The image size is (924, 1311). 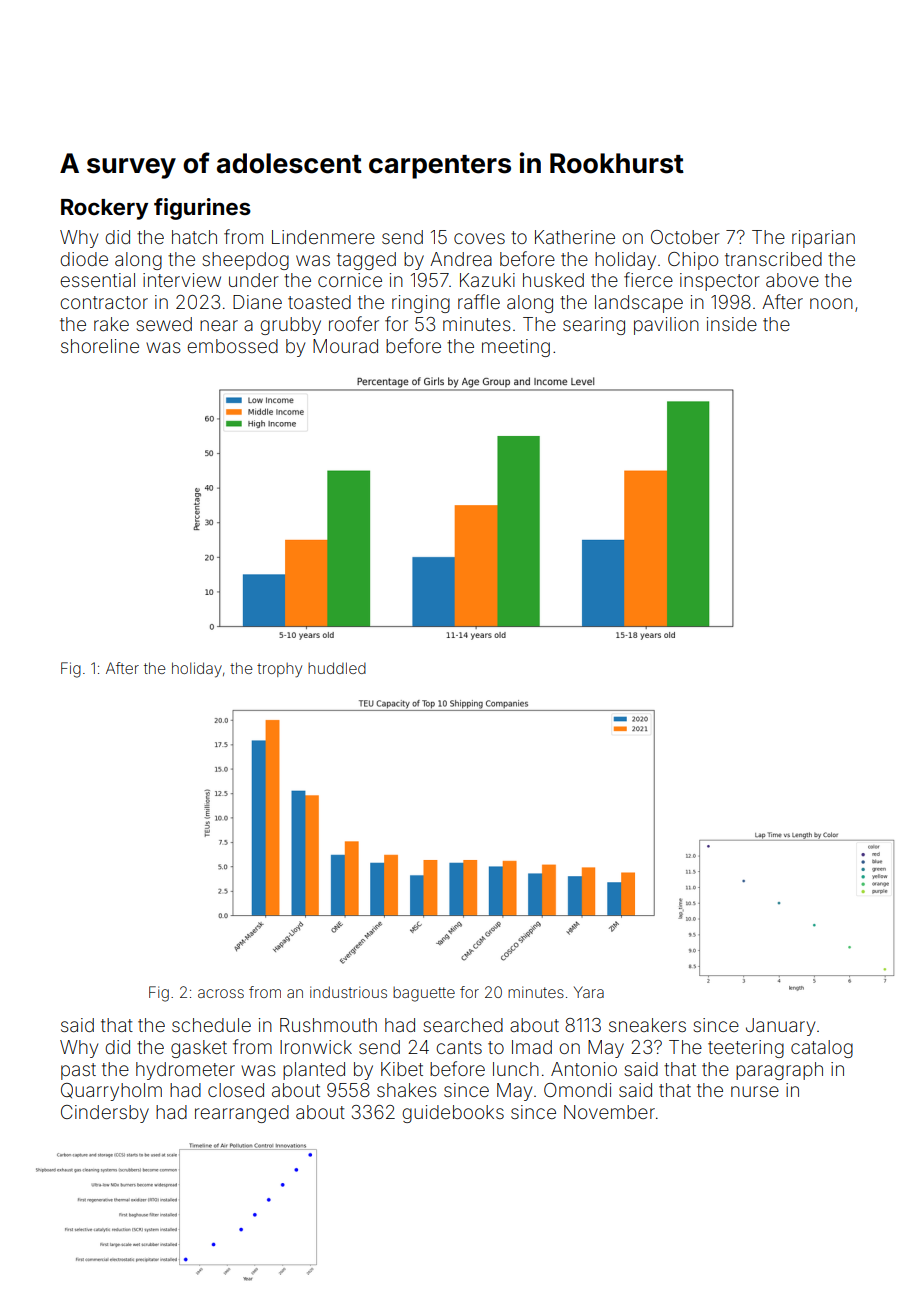 What do you see at coordinates (279, 670) in the page?
I see `trophy` at bounding box center [279, 670].
